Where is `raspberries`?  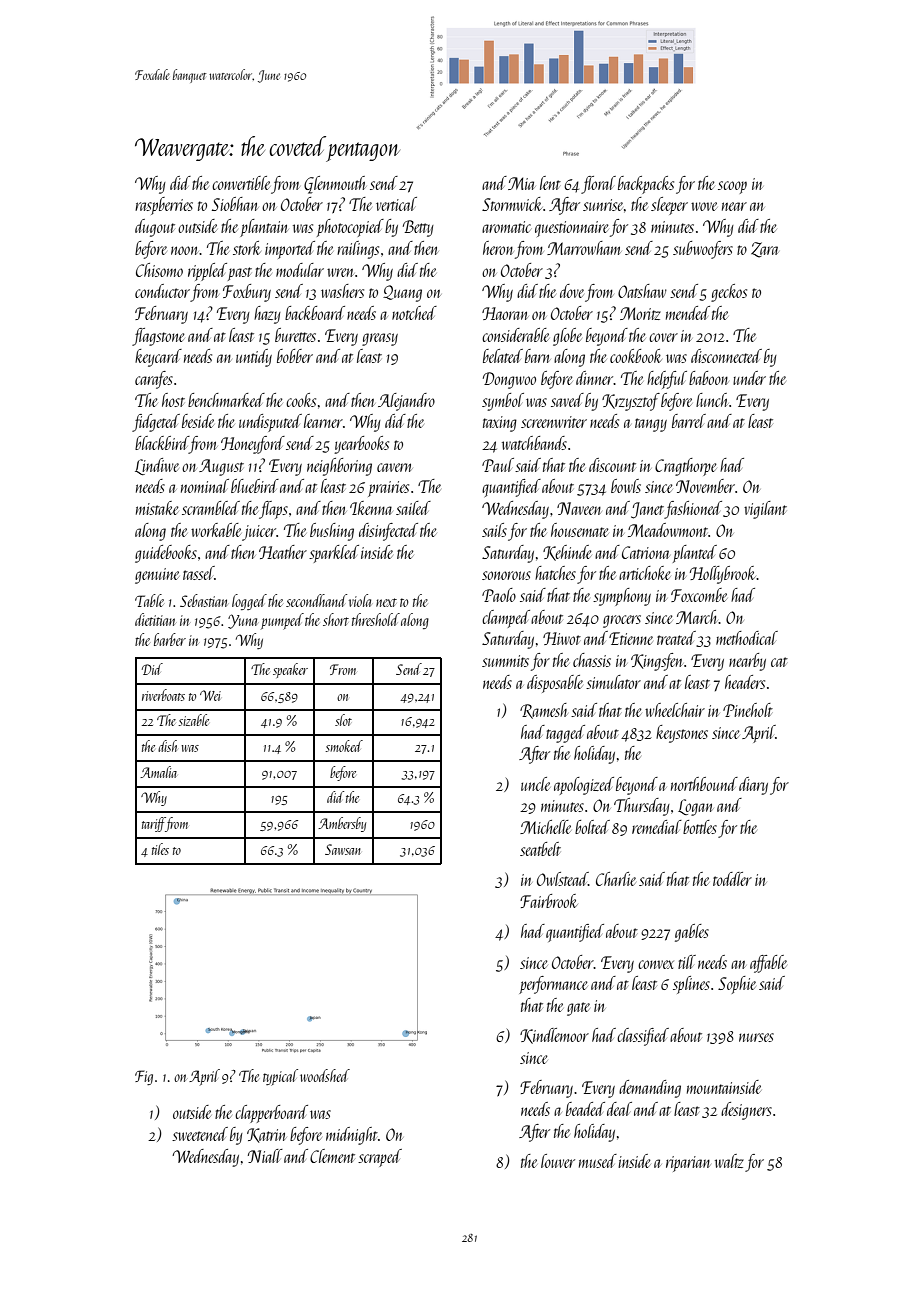
raspberries is located at coordinates (164, 206).
